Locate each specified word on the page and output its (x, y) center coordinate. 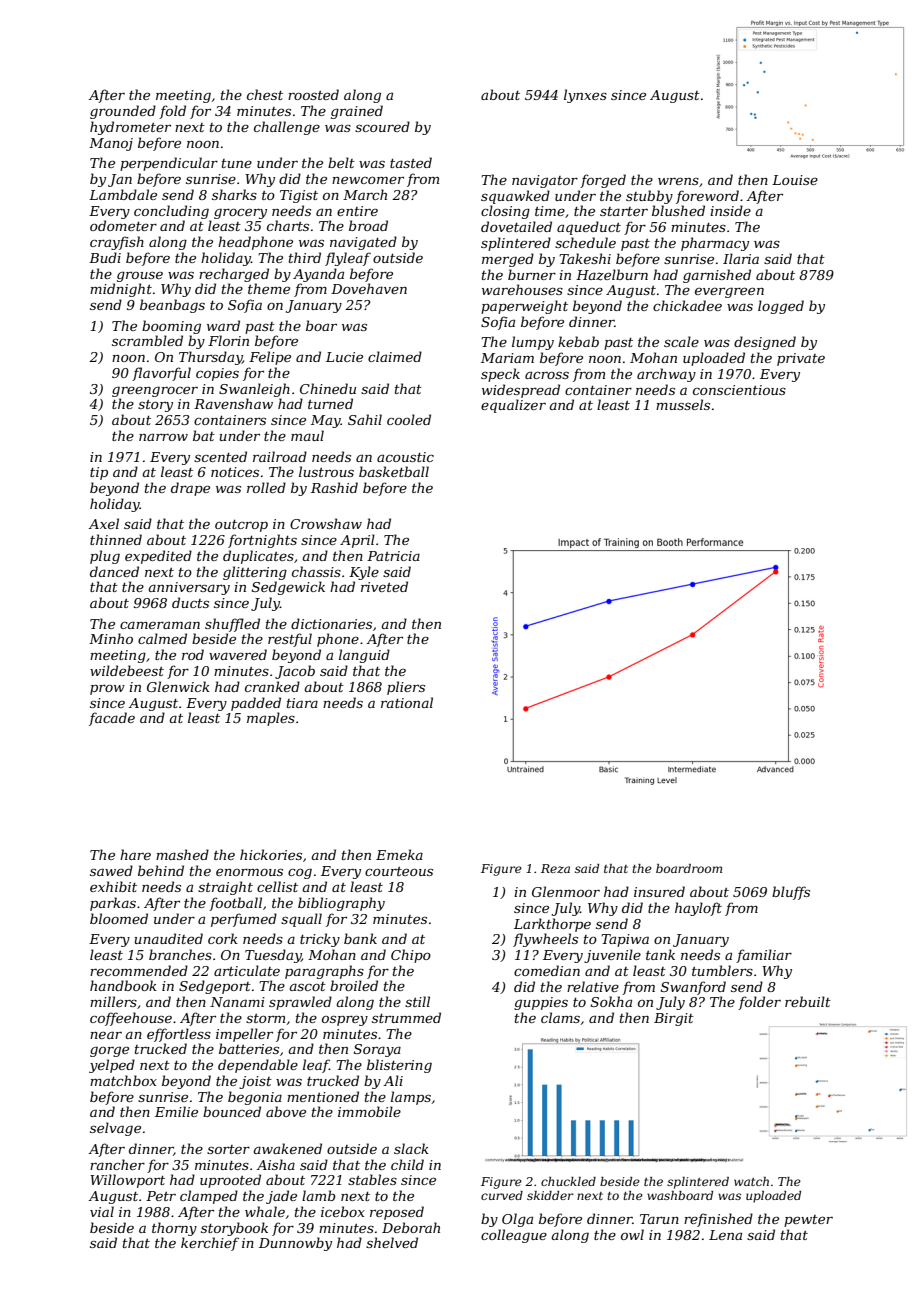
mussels (683, 404)
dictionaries (331, 623)
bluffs (791, 893)
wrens (678, 181)
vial (102, 1211)
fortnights (262, 541)
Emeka (399, 854)
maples (271, 719)
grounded (123, 112)
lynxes (585, 96)
